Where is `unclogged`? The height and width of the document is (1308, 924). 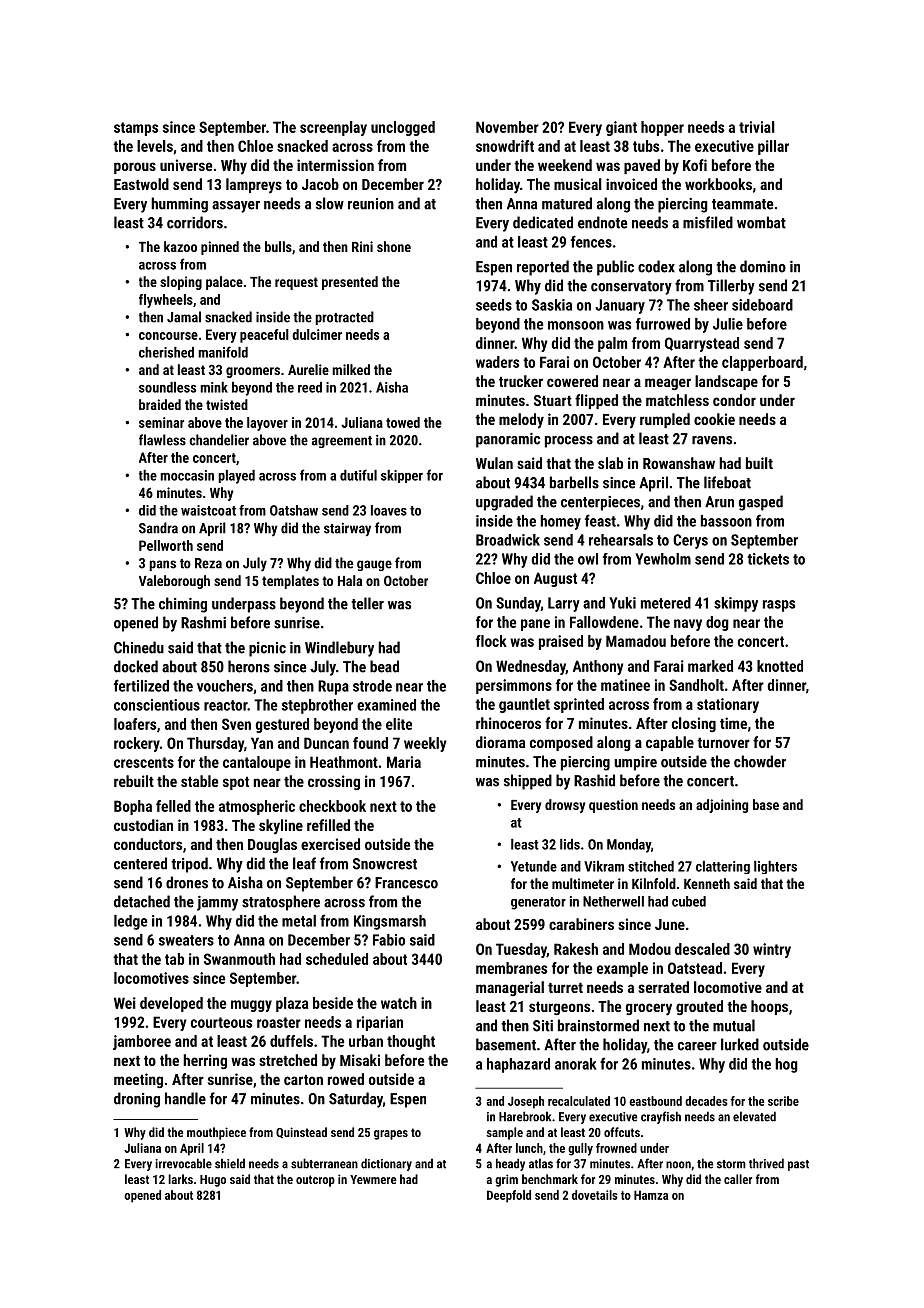 unclogged is located at coordinates (403, 128).
